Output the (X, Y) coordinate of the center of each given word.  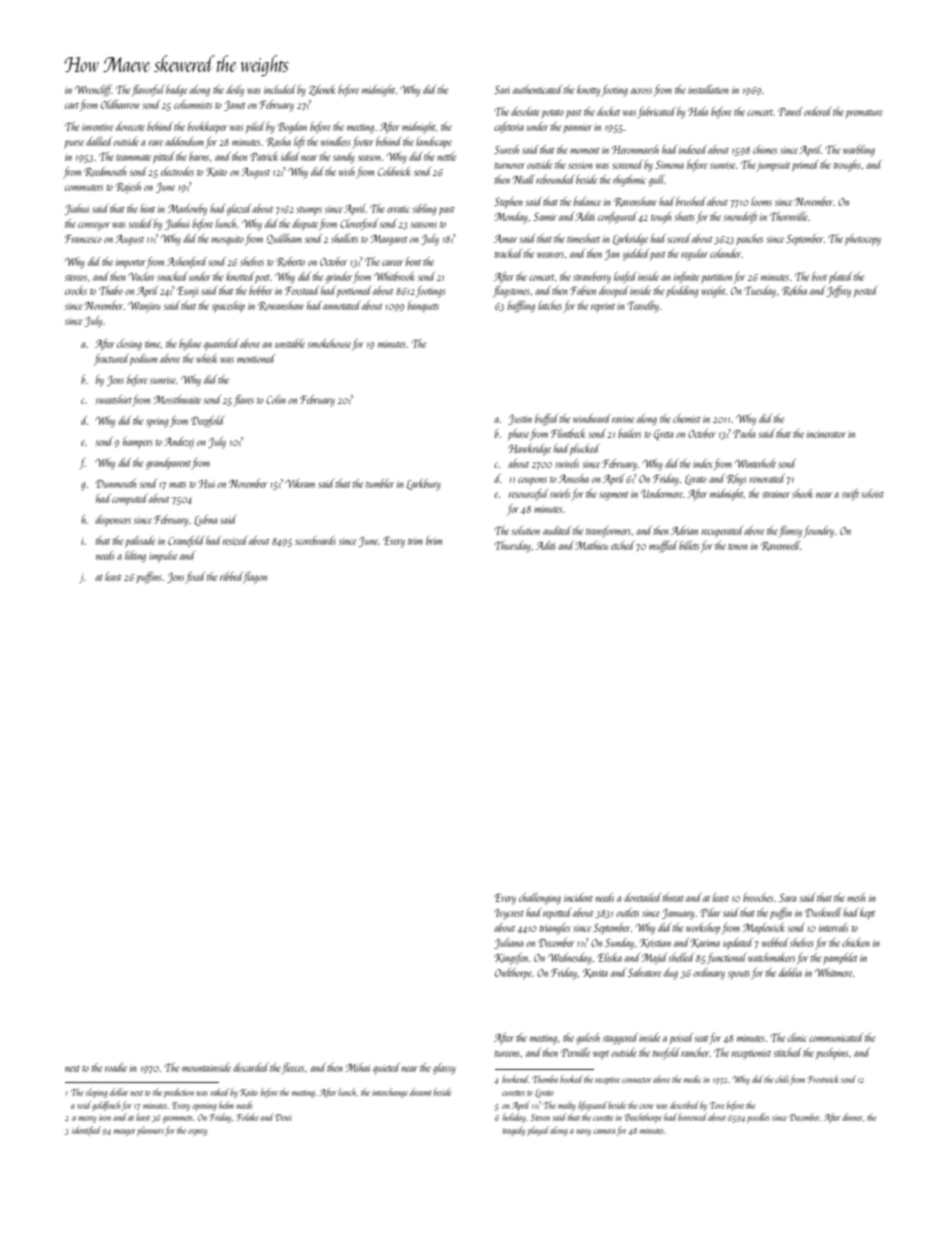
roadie (116, 1067)
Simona (669, 164)
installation (708, 89)
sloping (96, 1093)
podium (143, 359)
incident (578, 897)
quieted (386, 1068)
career (393, 263)
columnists (193, 104)
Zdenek (322, 90)
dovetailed (642, 897)
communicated (836, 1037)
